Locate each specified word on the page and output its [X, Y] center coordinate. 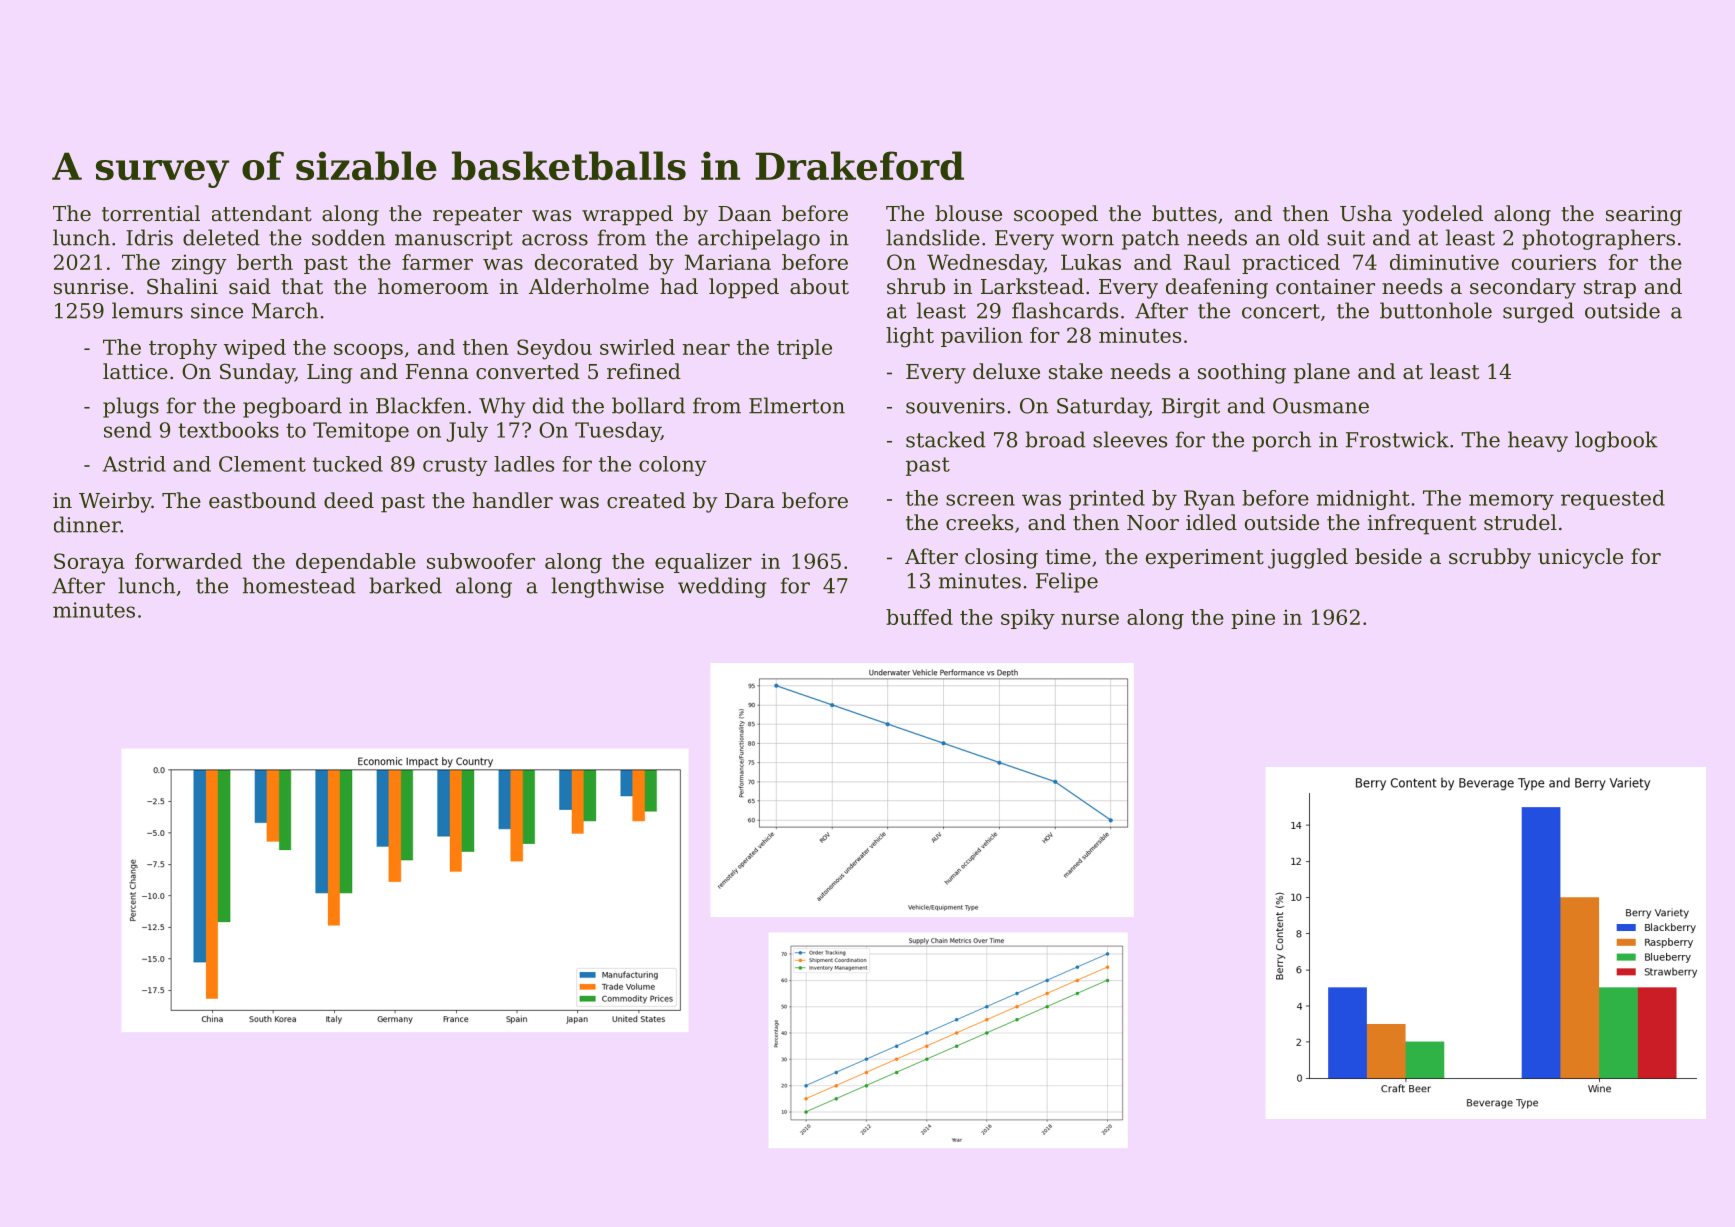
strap [1610, 289]
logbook [1616, 441]
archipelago [759, 239]
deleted [221, 237]
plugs [131, 407]
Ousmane [1321, 406]
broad [1055, 439]
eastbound [262, 500]
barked [405, 585]
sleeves [1130, 439]
